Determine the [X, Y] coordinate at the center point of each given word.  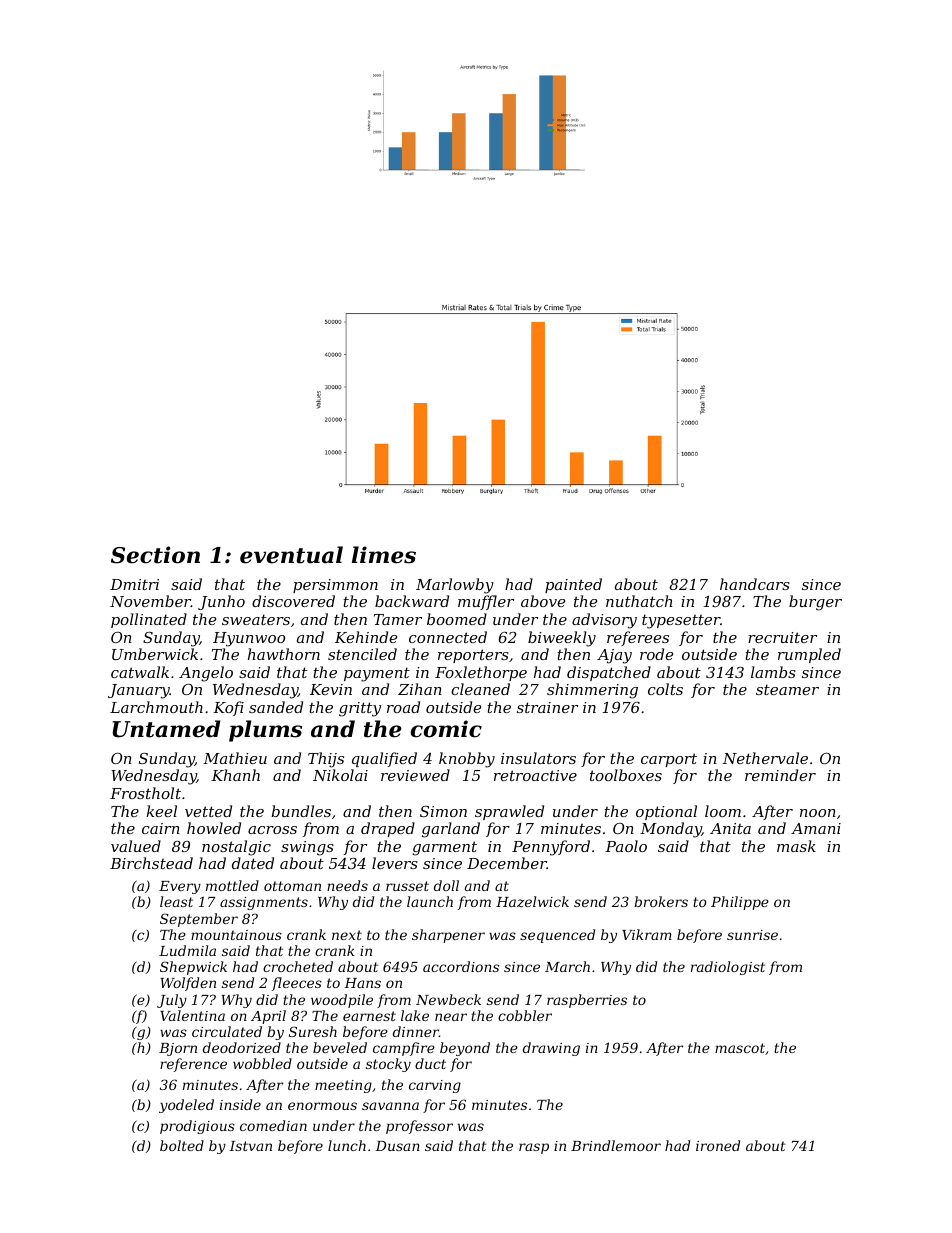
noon [818, 813]
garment [444, 848]
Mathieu [235, 758]
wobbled [262, 1063]
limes [384, 555]
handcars [755, 584]
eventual [291, 555]
